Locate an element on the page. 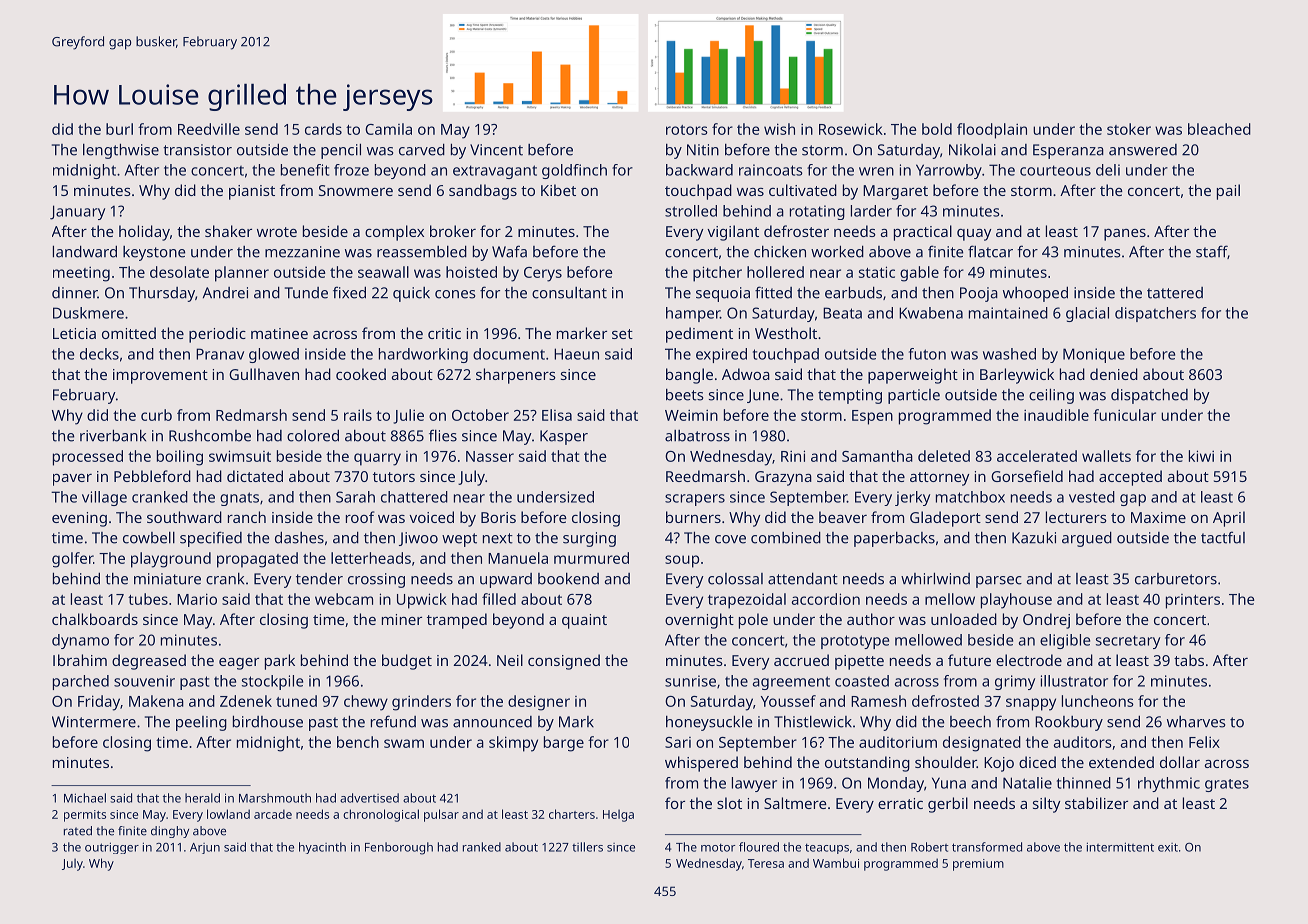 The width and height of the document is (1308, 924). Rosewick is located at coordinates (851, 129).
